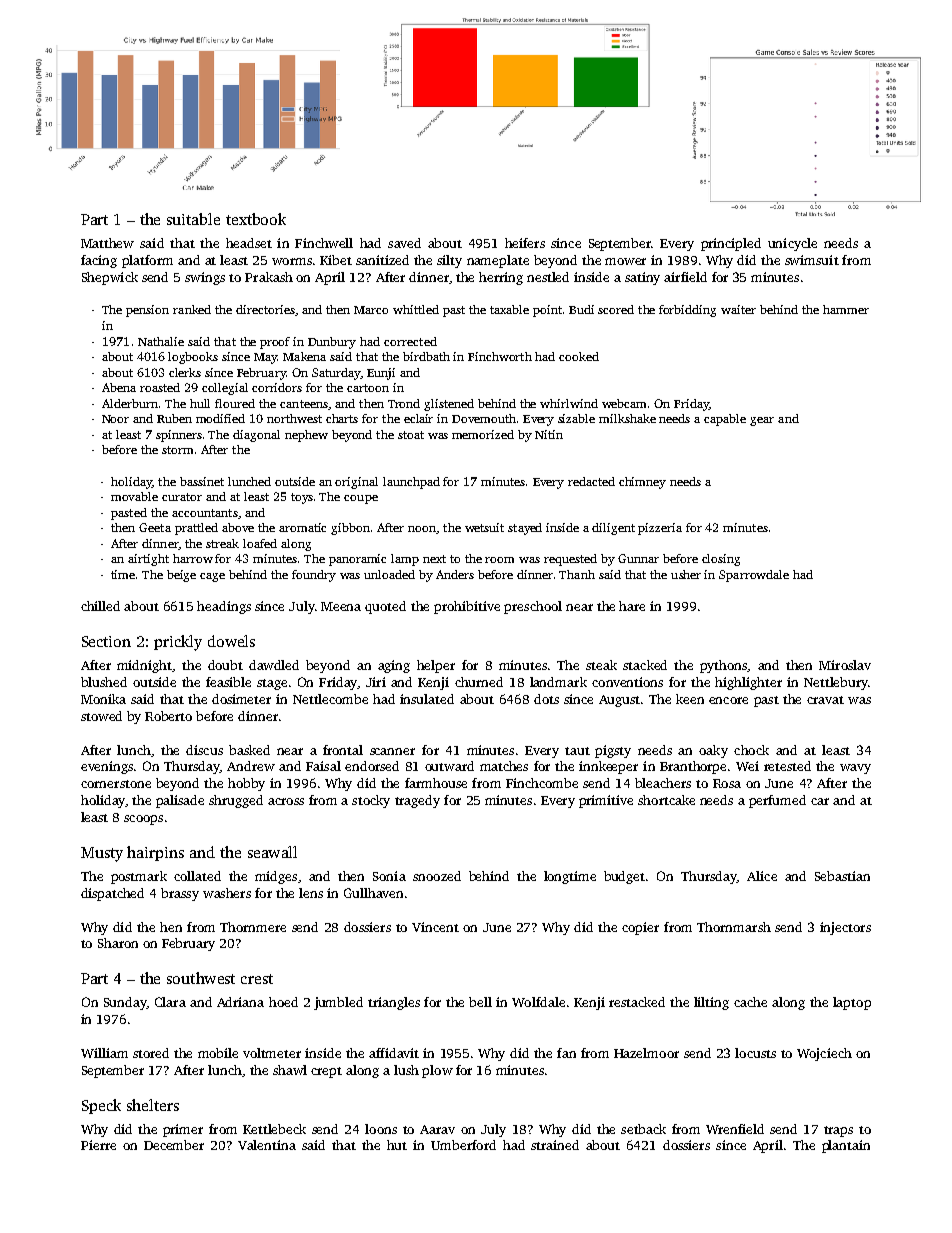 This document has height=1233, width=952. I want to click on chimney, so click(642, 483).
